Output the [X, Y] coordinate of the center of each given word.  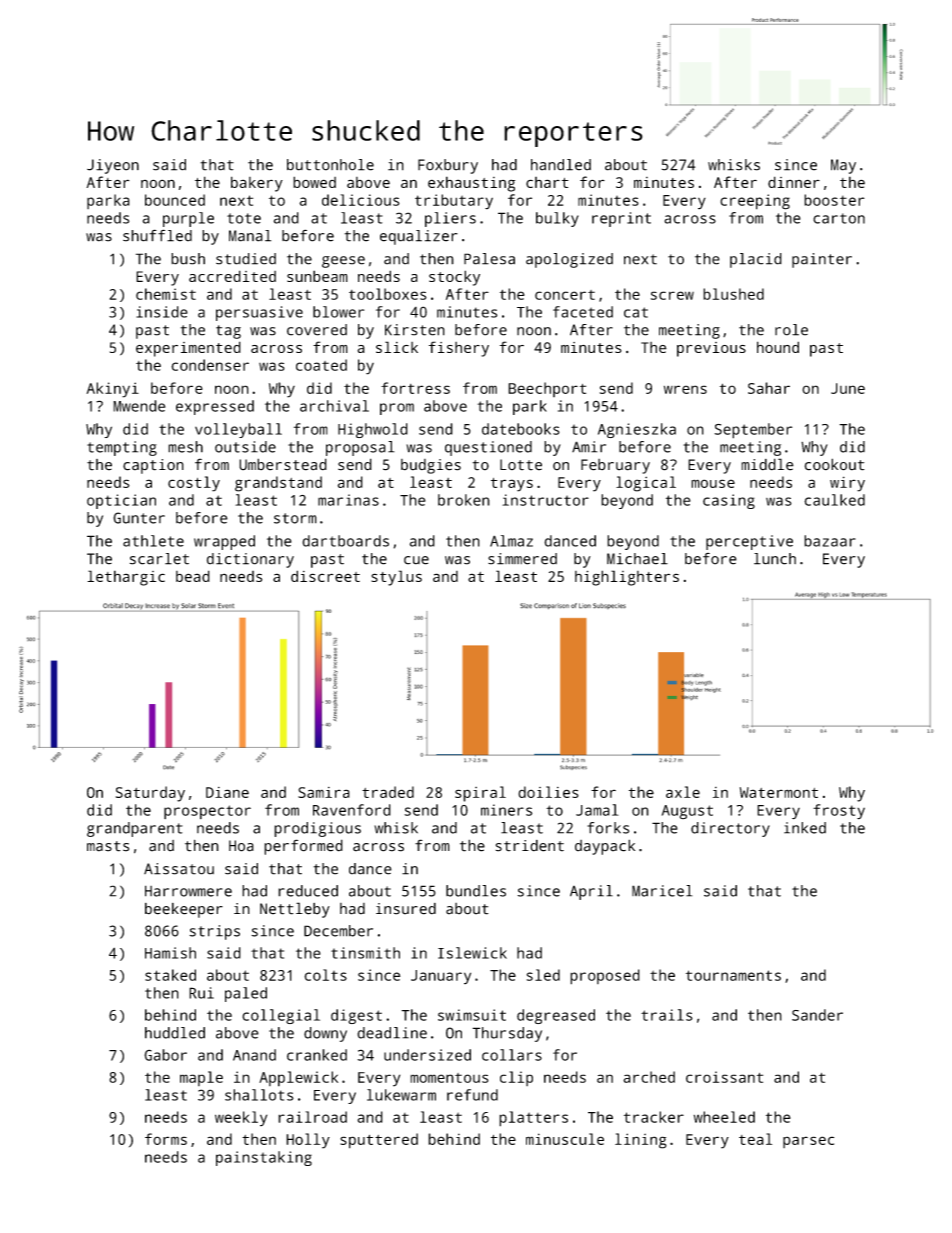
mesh [185, 447]
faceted [583, 312]
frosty [839, 812]
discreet [325, 576]
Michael [637, 559]
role [791, 330]
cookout [835, 464]
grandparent [135, 829]
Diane [227, 792]
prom [397, 409]
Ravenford [352, 810]
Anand [254, 1055]
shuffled [157, 235]
